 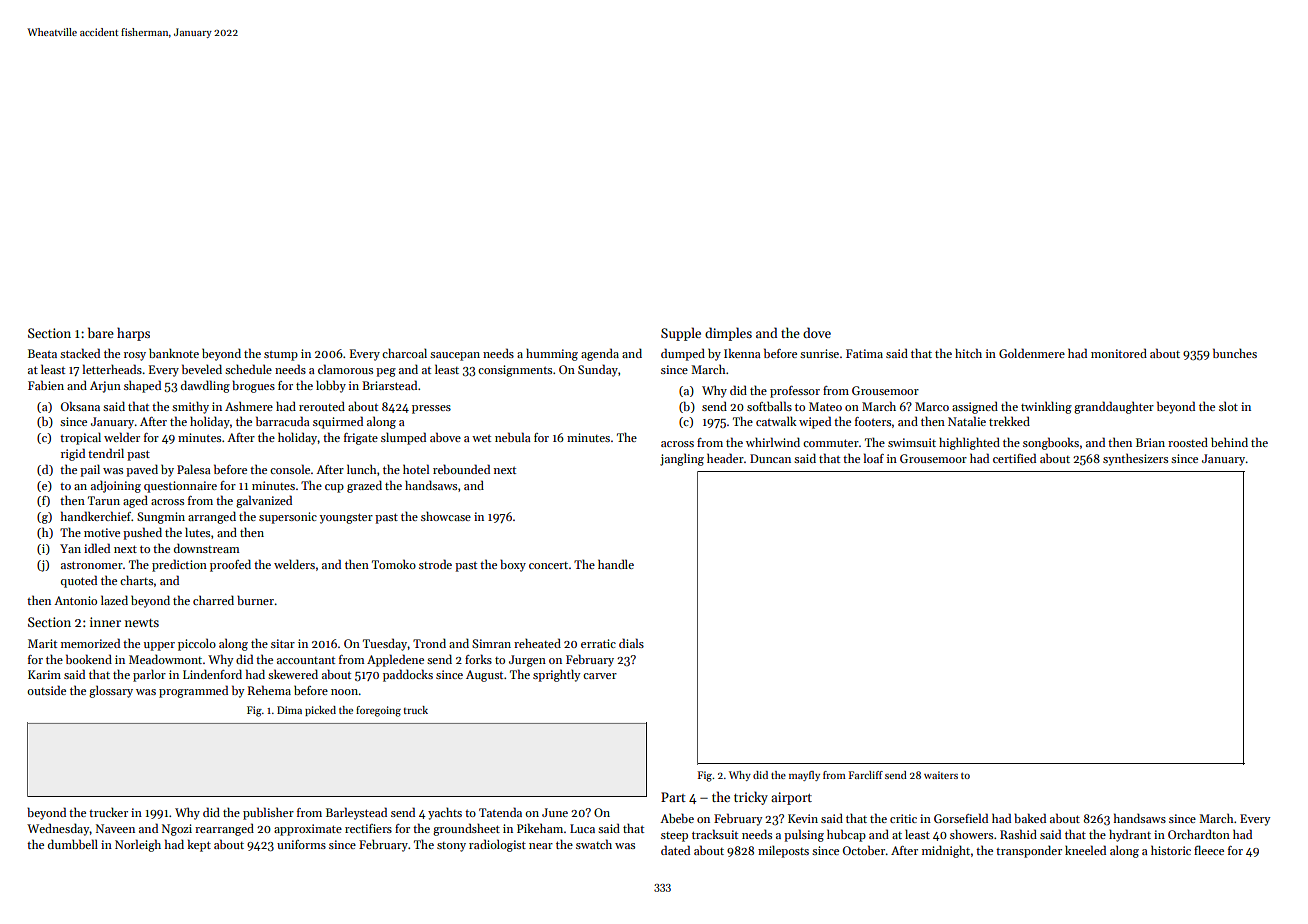 What do you see at coordinates (616, 564) in the screenshot?
I see `handle` at bounding box center [616, 564].
